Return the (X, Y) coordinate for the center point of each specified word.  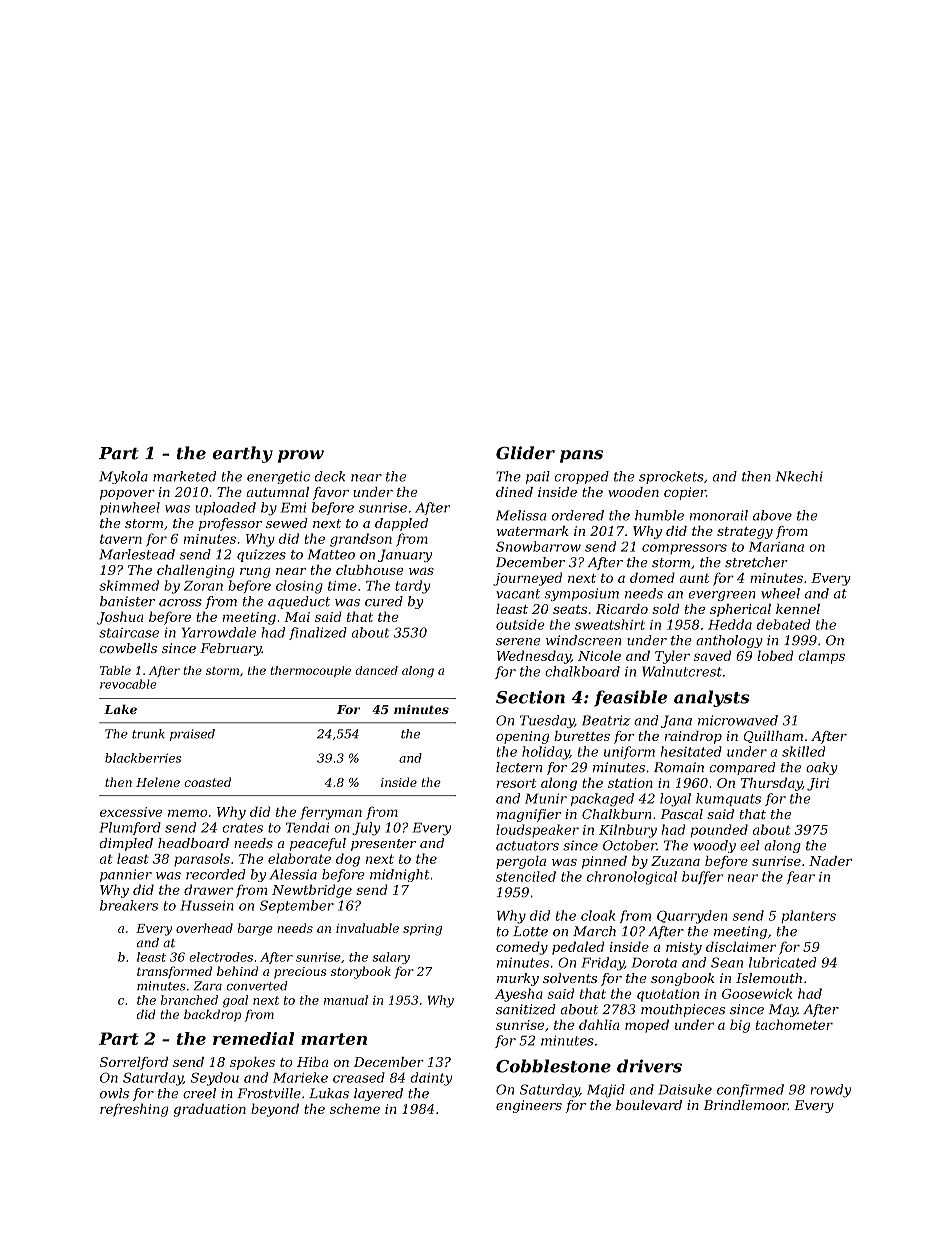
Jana (676, 721)
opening (522, 737)
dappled (401, 524)
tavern (121, 539)
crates (242, 828)
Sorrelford (134, 1063)
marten (334, 1039)
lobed (775, 655)
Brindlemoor (745, 1105)
